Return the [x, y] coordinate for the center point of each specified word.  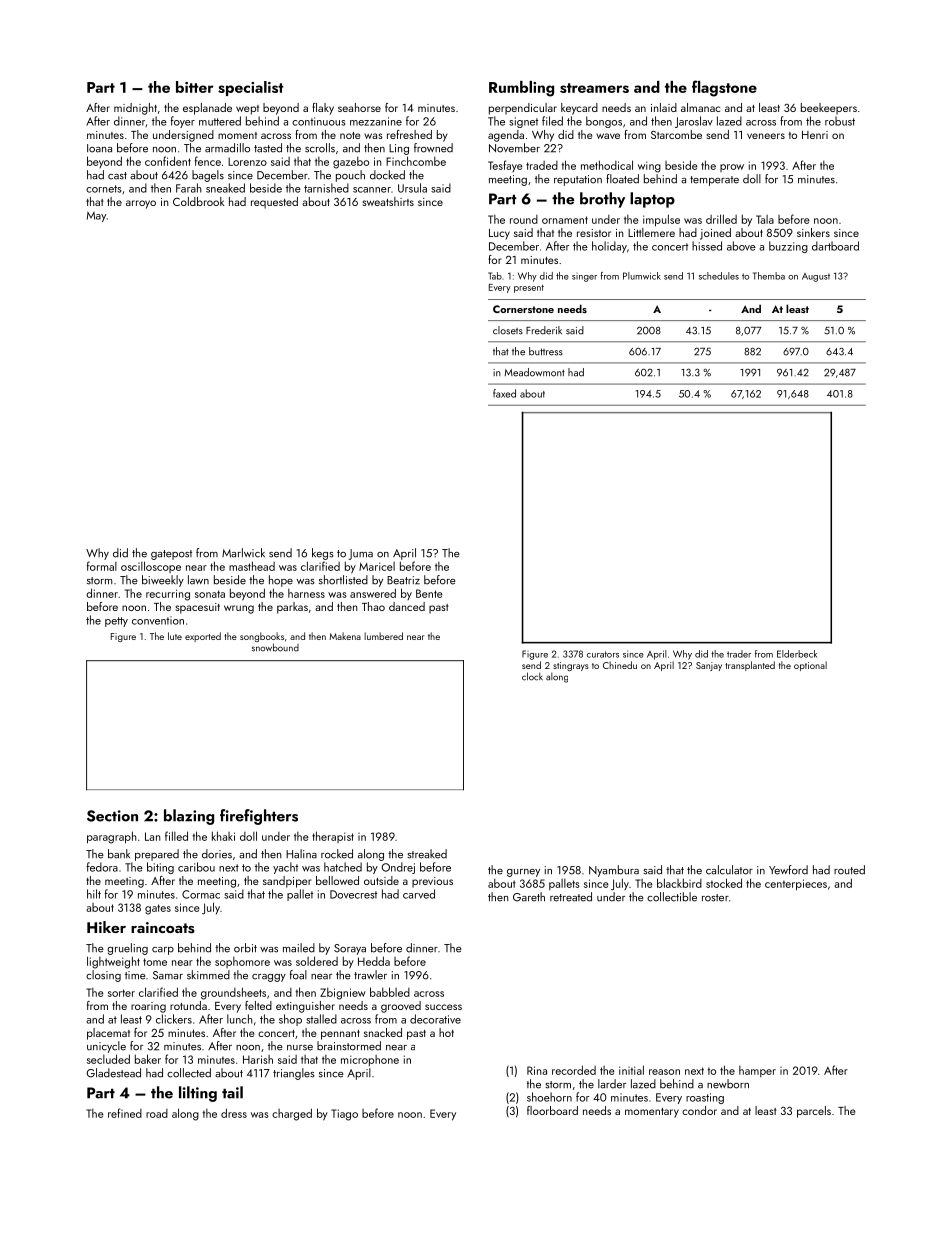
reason [664, 1072]
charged [292, 1114]
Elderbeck [797, 654]
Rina [537, 1070]
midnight [135, 109]
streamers [594, 88]
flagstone [724, 88]
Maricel [377, 566]
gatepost [171, 555]
